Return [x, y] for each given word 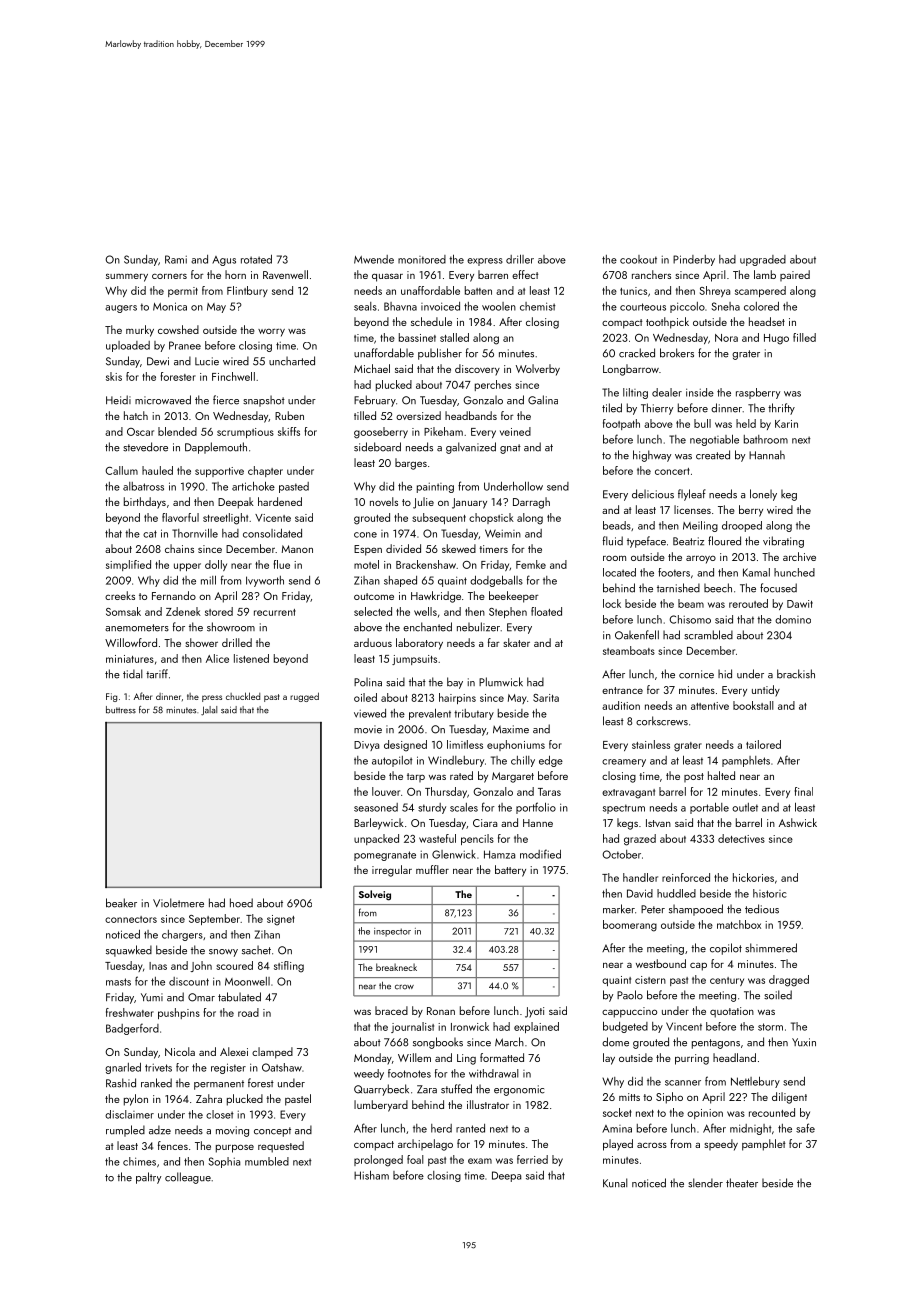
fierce [226, 400]
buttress [121, 710]
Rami [176, 259]
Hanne [538, 823]
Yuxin [804, 1042]
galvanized [471, 448]
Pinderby [694, 260]
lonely [763, 495]
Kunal [615, 1183]
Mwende [374, 259]
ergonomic [519, 1090]
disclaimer [129, 1114]
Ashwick [798, 822]
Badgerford [132, 1029]
